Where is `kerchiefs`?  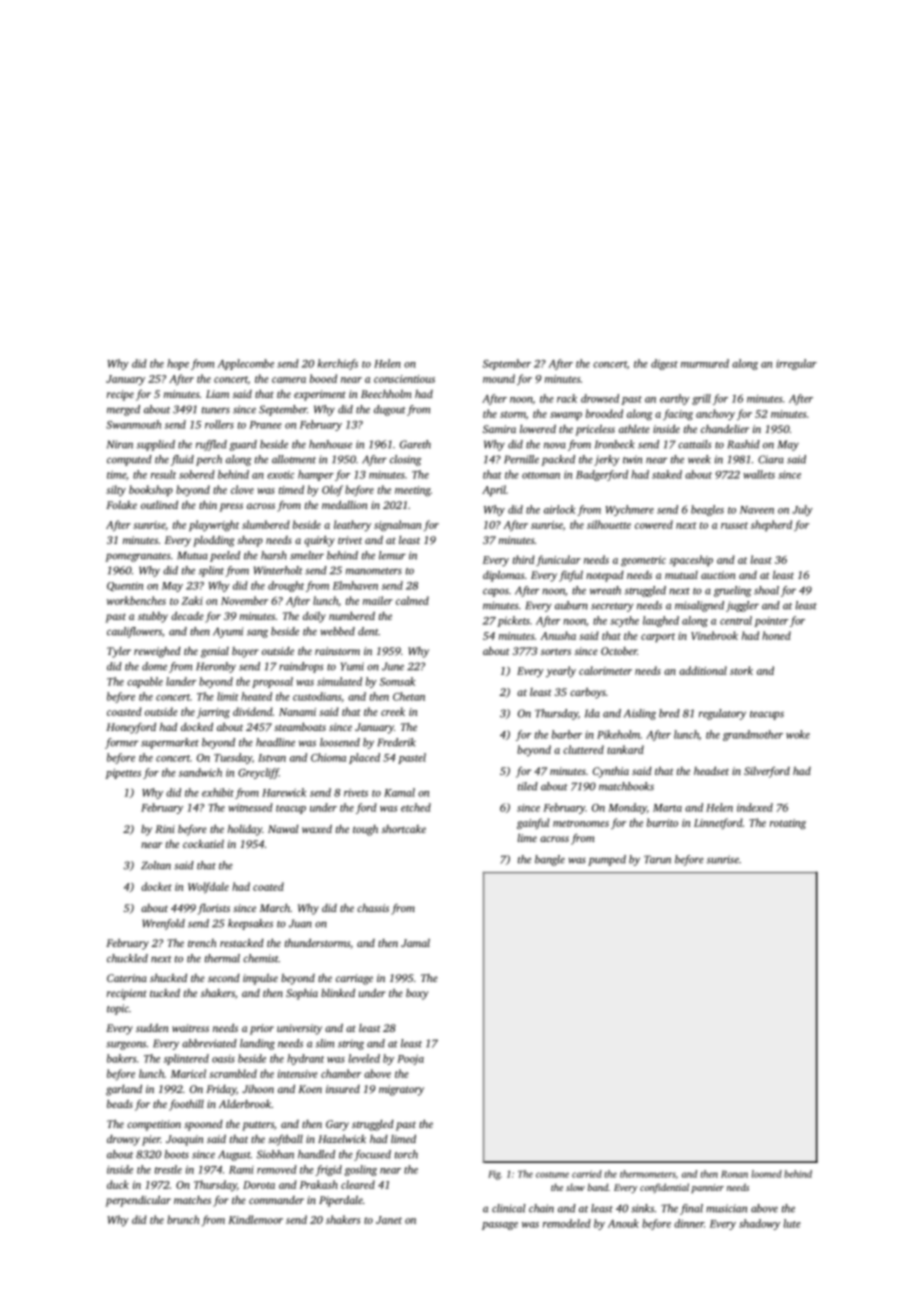 kerchiefs is located at coordinates (338, 364).
